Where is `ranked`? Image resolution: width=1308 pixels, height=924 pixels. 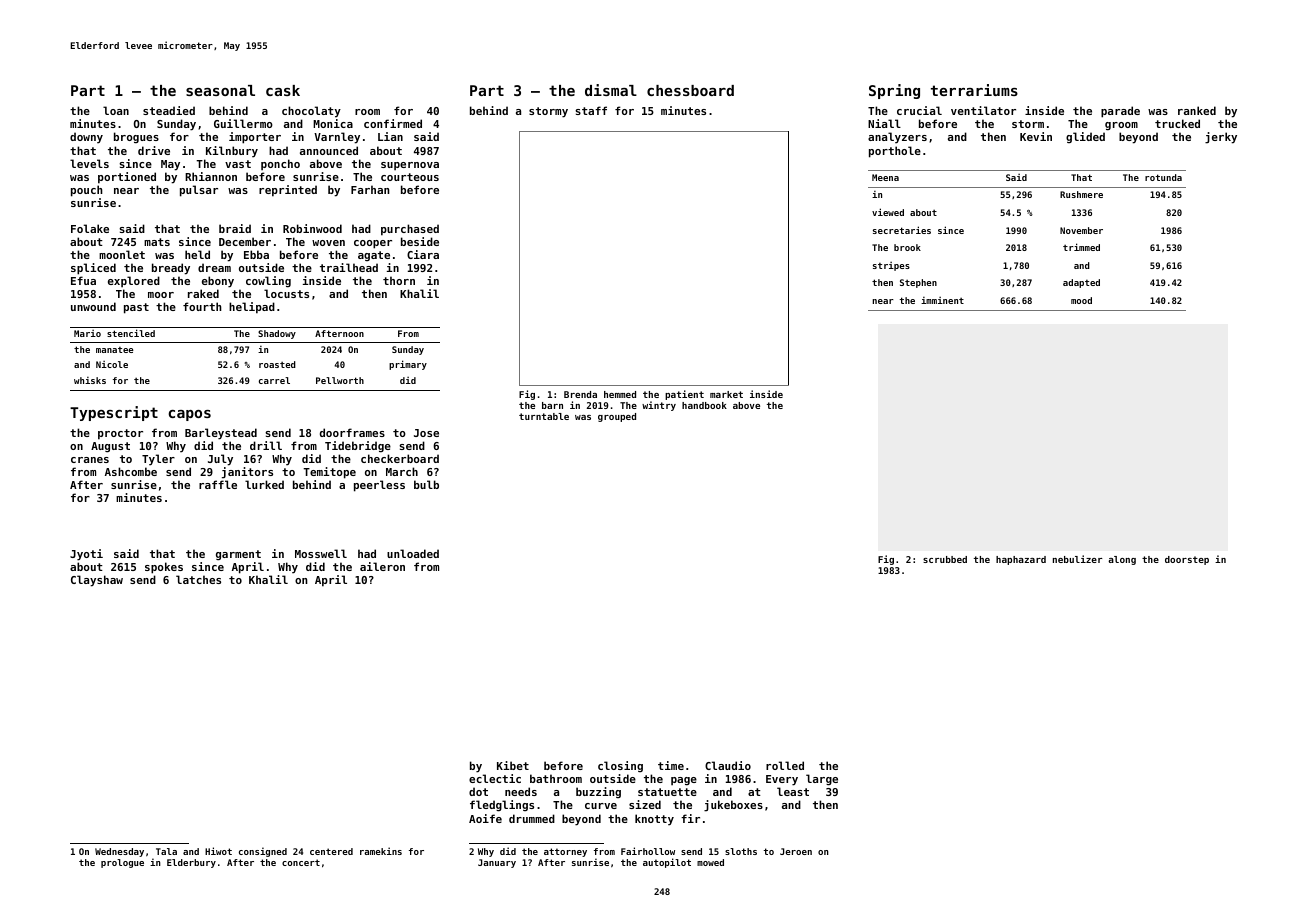
ranked is located at coordinates (1197, 110).
